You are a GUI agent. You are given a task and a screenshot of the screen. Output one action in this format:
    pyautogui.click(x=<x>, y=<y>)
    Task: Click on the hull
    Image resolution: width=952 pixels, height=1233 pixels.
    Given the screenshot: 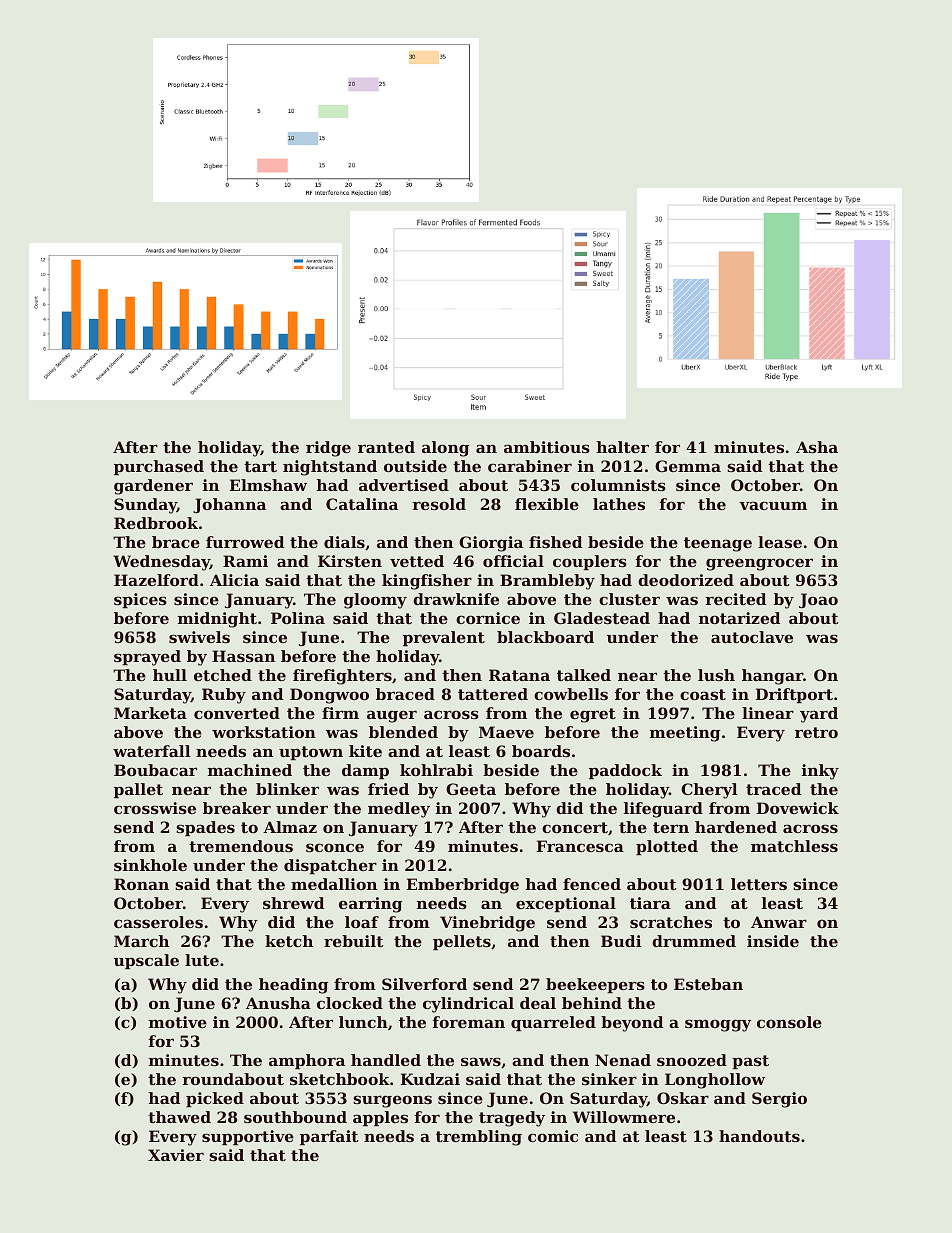 What is the action you would take?
    pyautogui.click(x=170, y=675)
